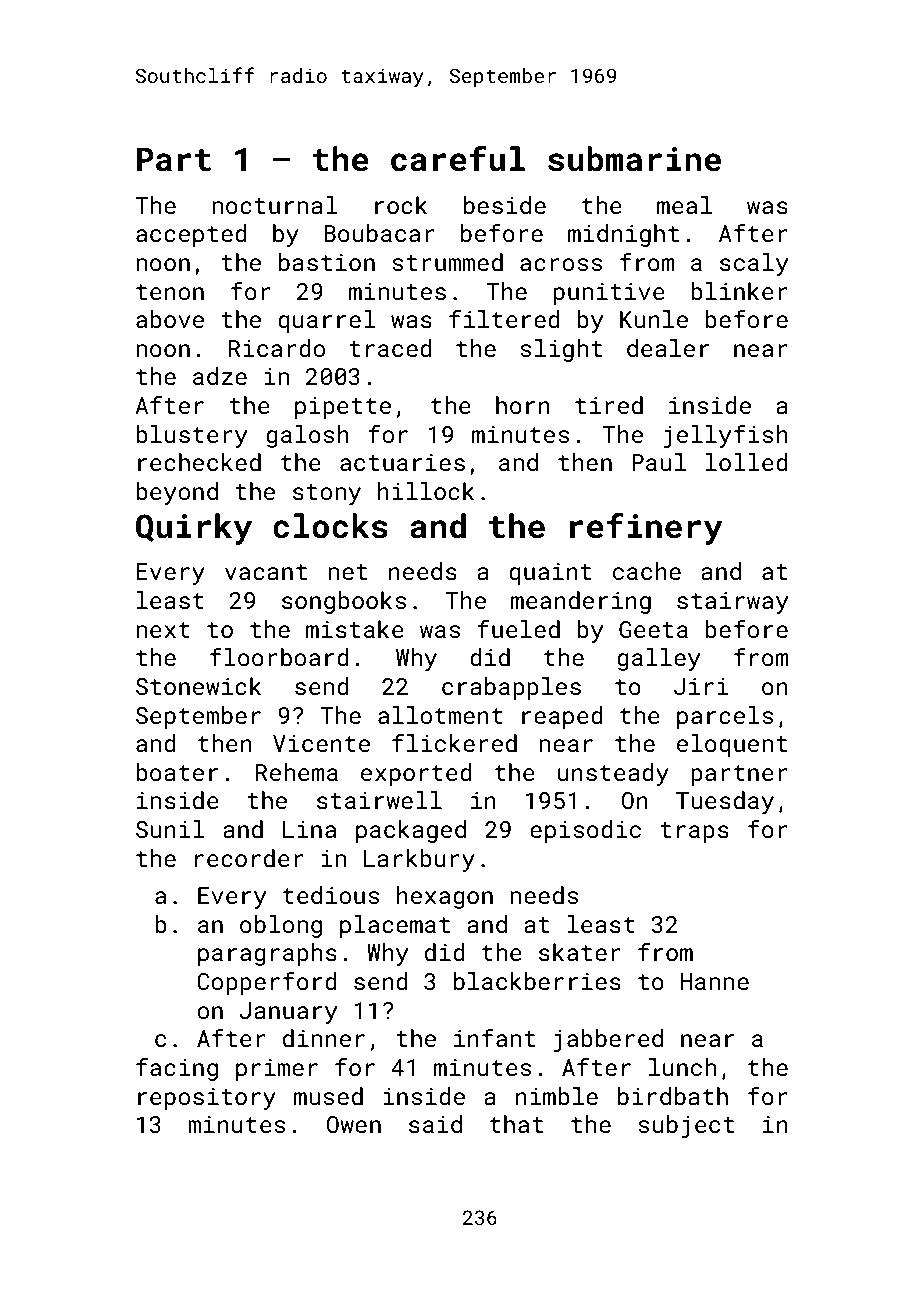  I want to click on Stonewick, so click(198, 686).
